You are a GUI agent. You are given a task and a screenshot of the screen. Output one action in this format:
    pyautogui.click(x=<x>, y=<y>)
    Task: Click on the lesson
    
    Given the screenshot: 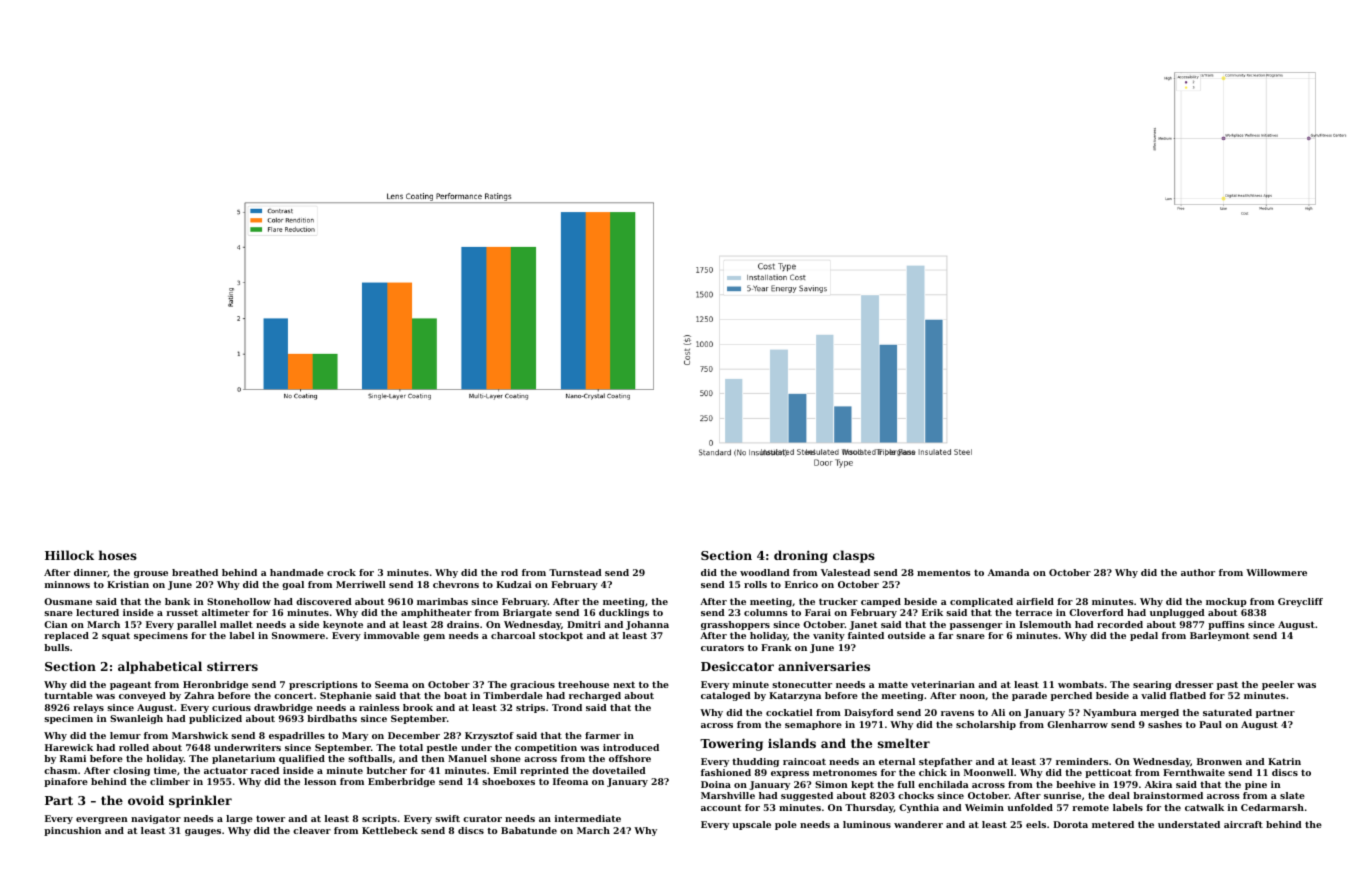 What is the action you would take?
    pyautogui.click(x=320, y=781)
